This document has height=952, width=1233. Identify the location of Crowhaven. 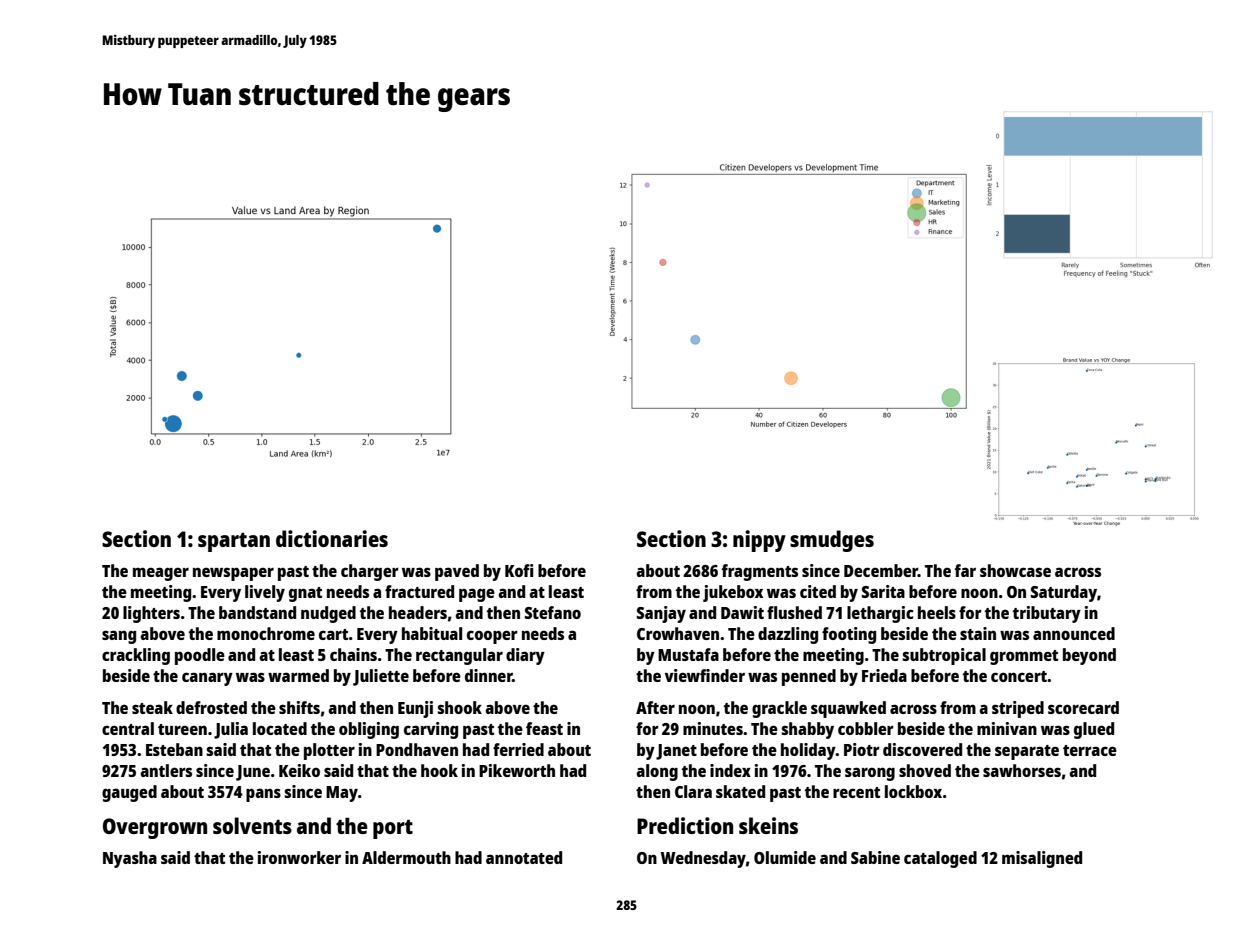
(678, 633).
